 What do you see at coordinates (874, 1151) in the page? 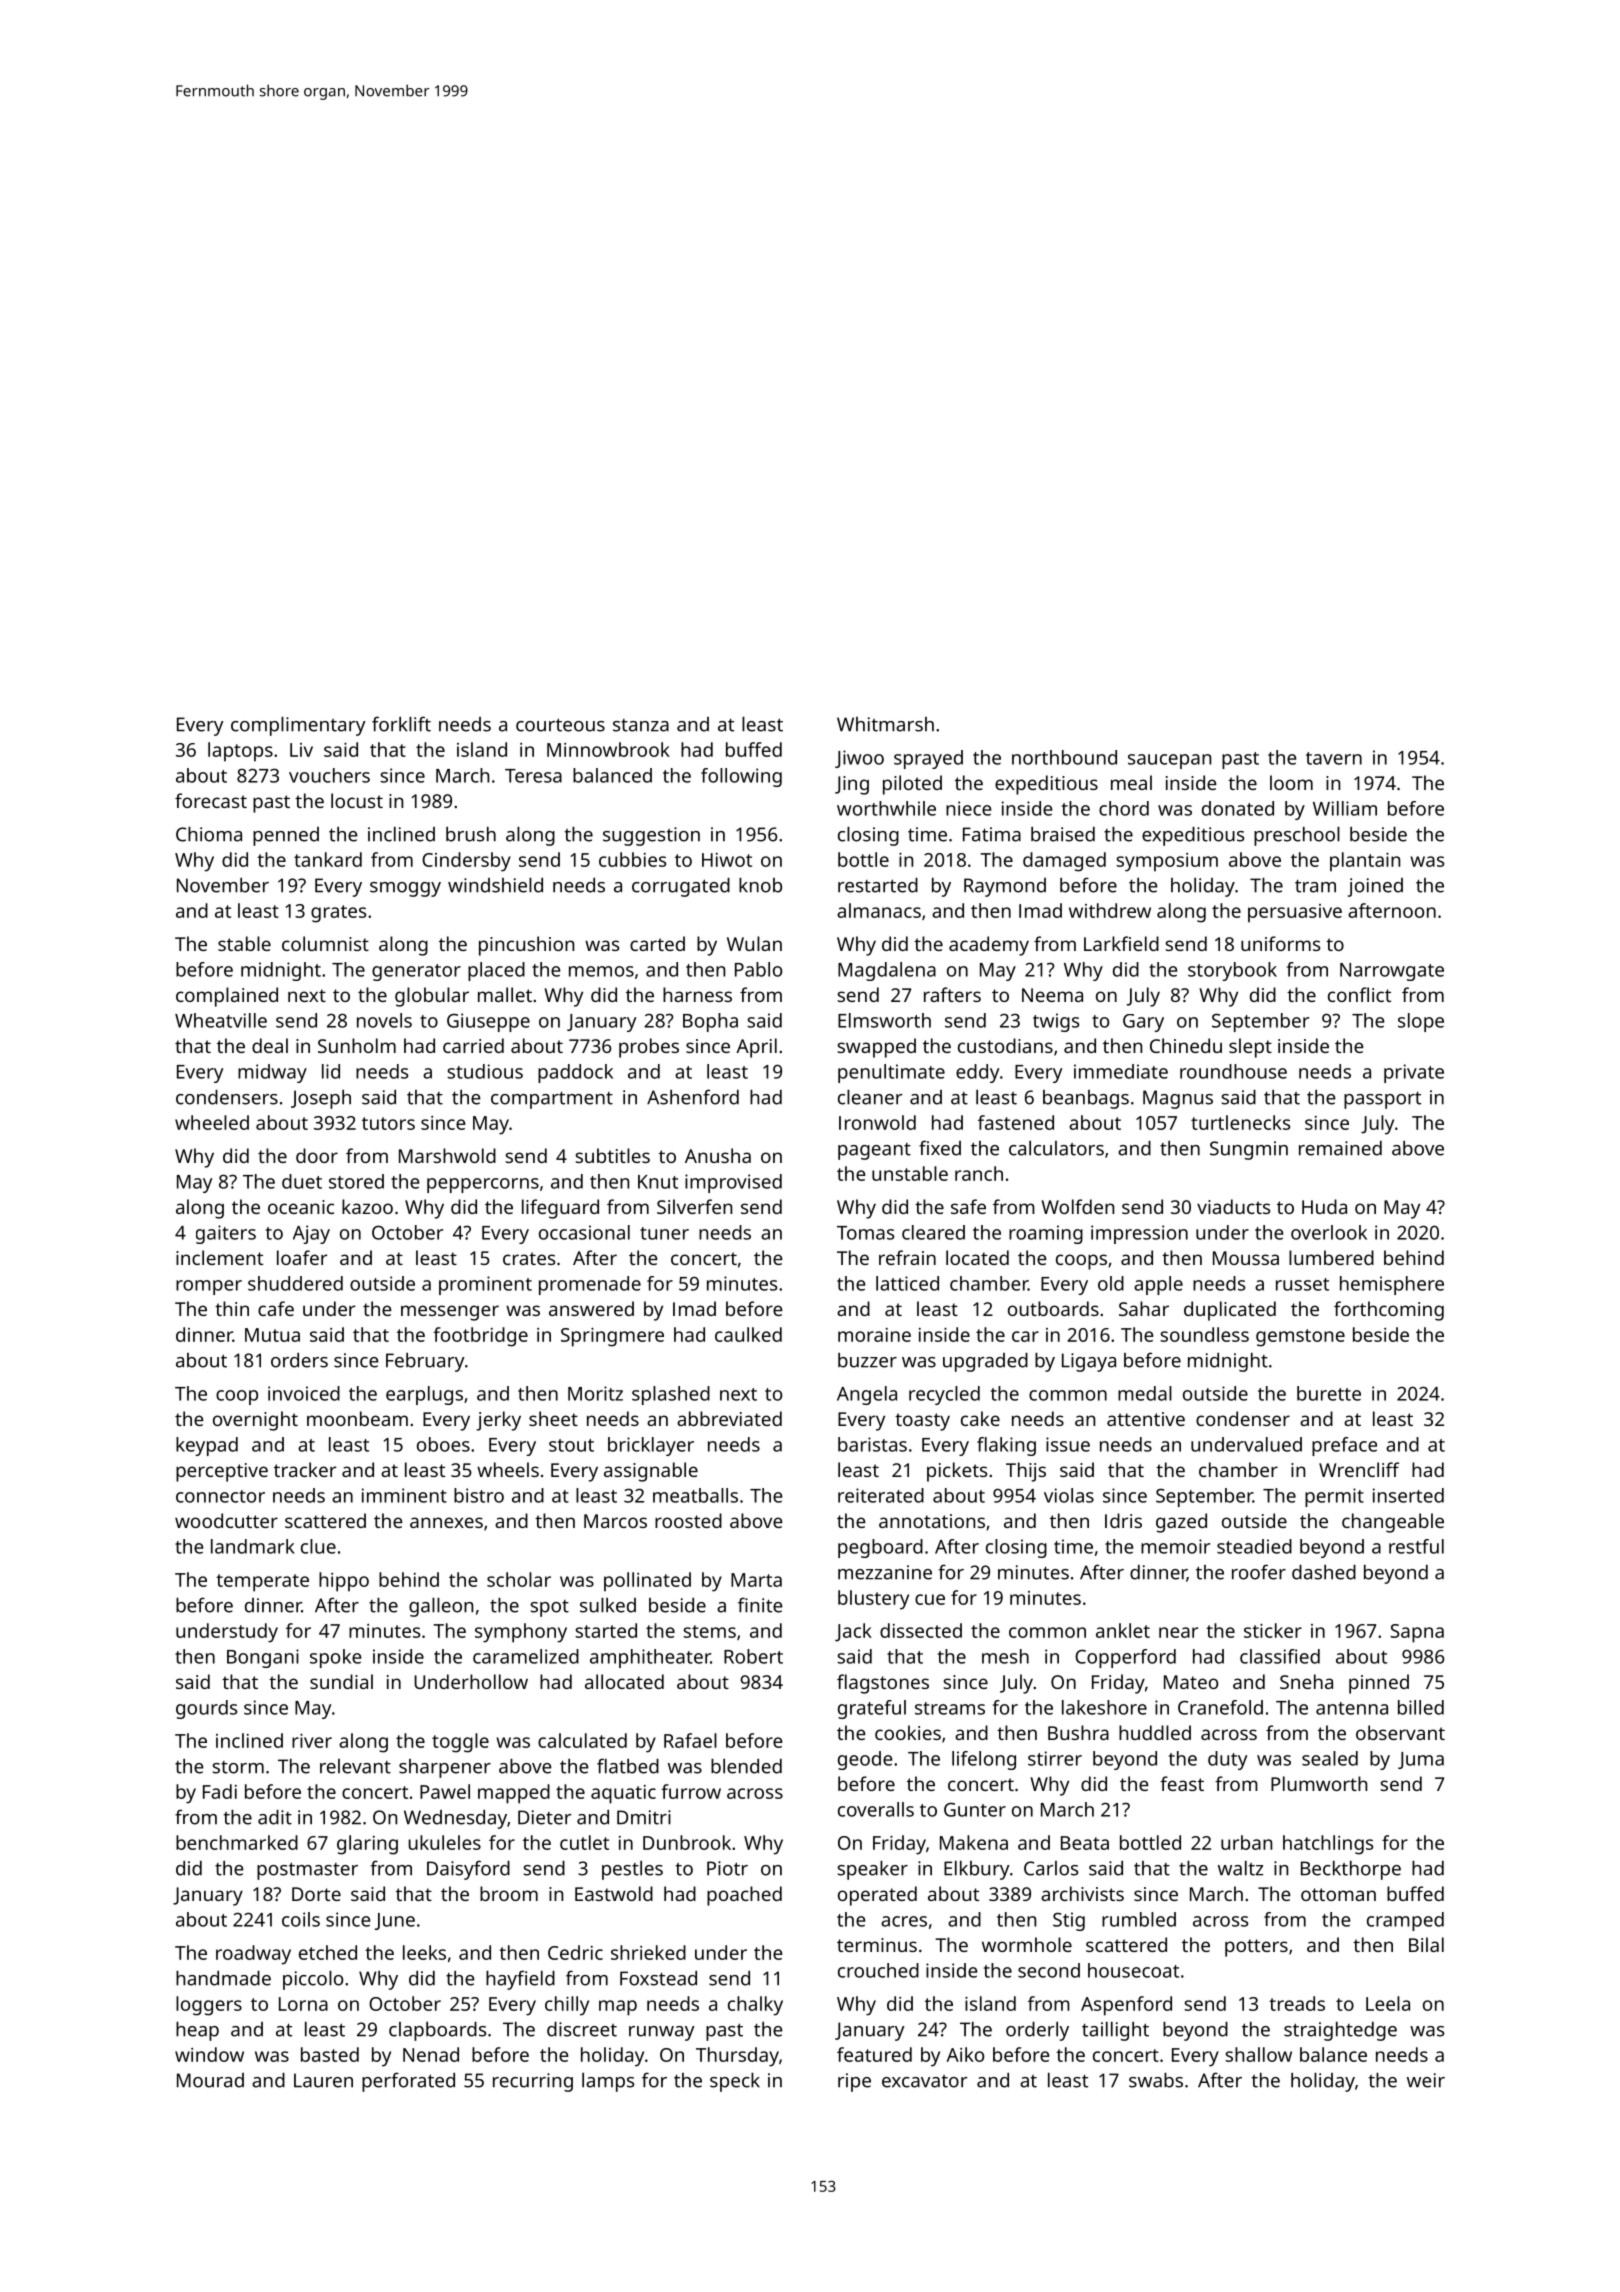
I see `pageant` at bounding box center [874, 1151].
